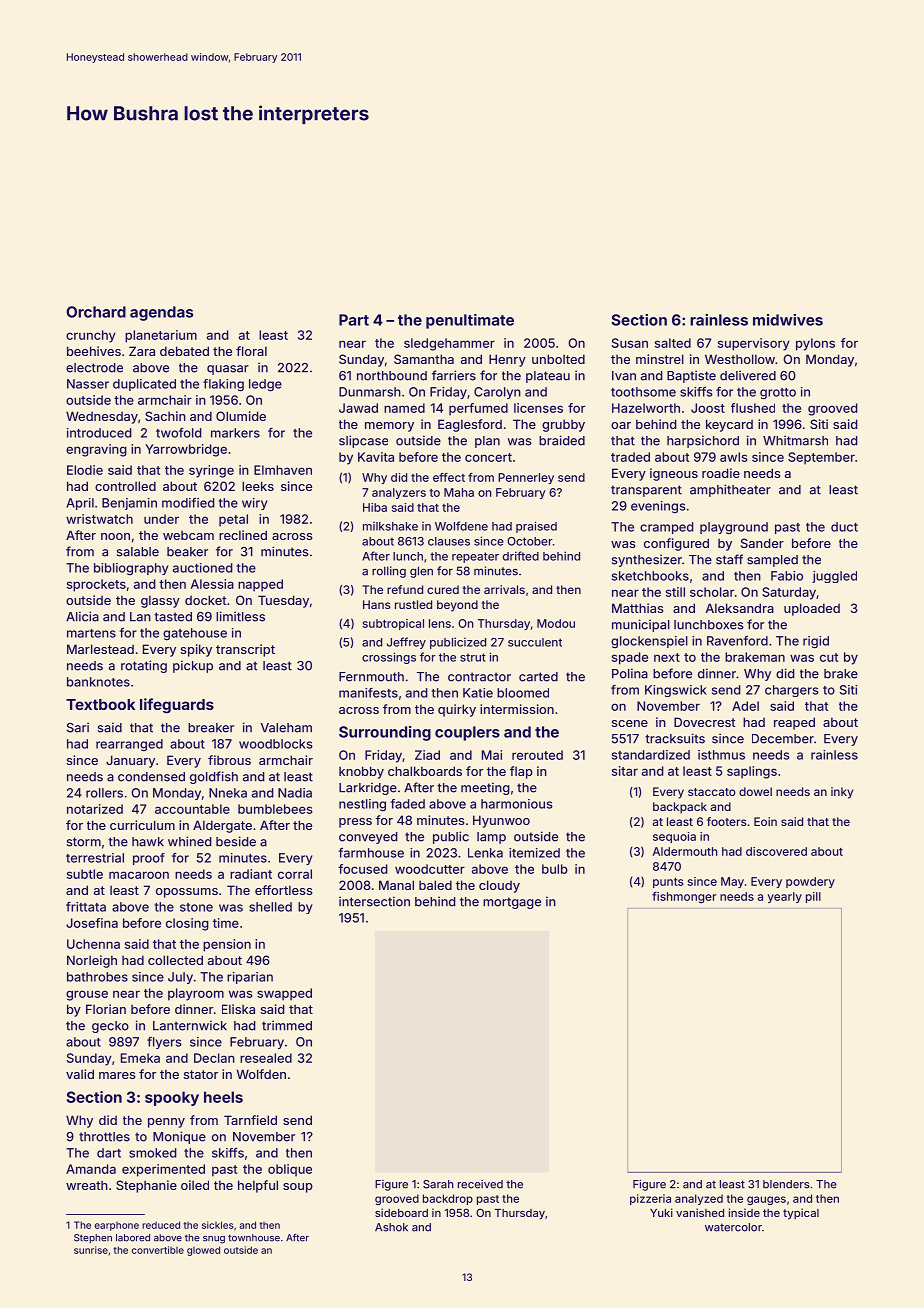 This screenshot has width=924, height=1308. I want to click on Carolyn, so click(497, 393).
